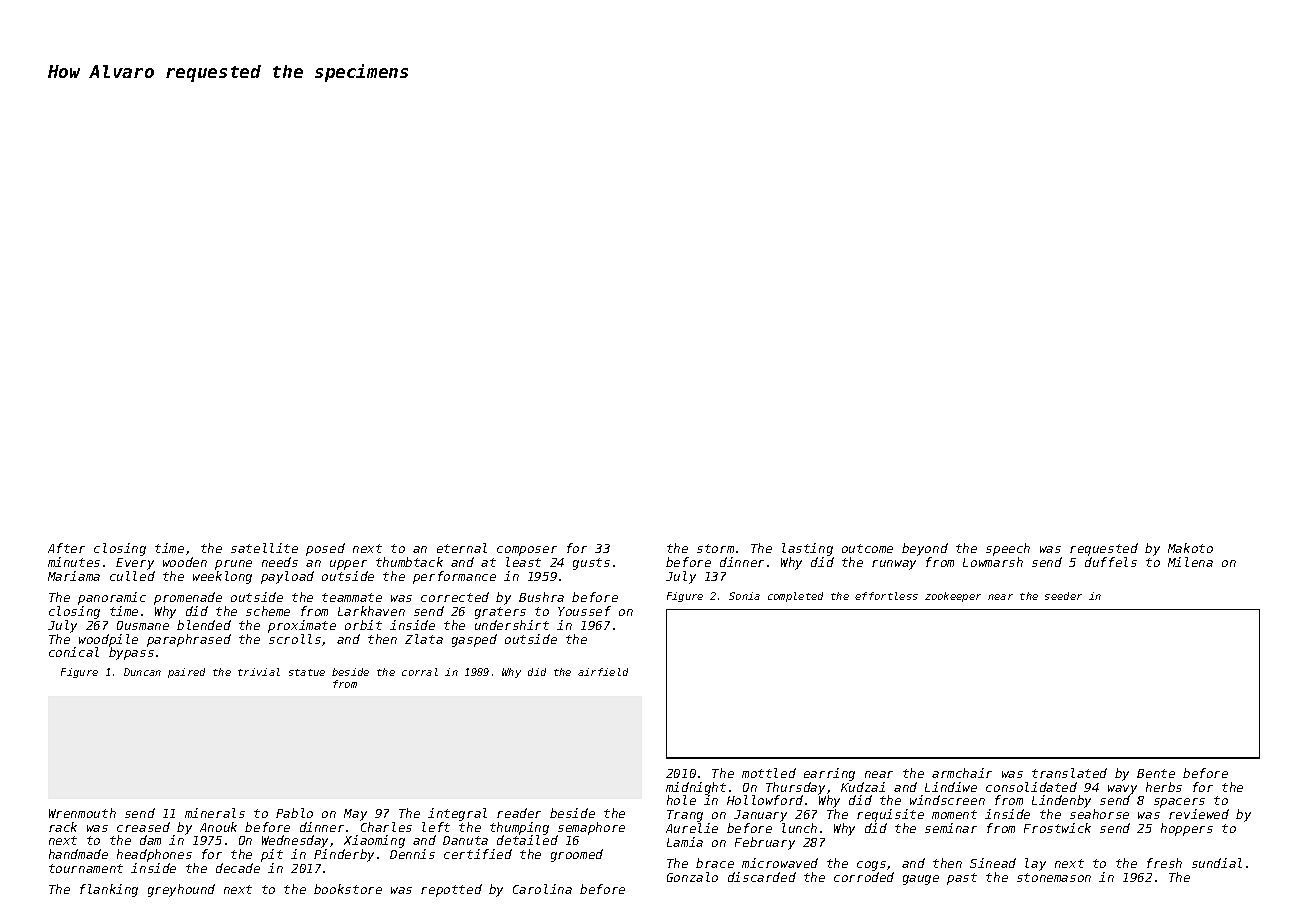 The width and height of the screenshot is (1308, 924). I want to click on airfield, so click(603, 672).
